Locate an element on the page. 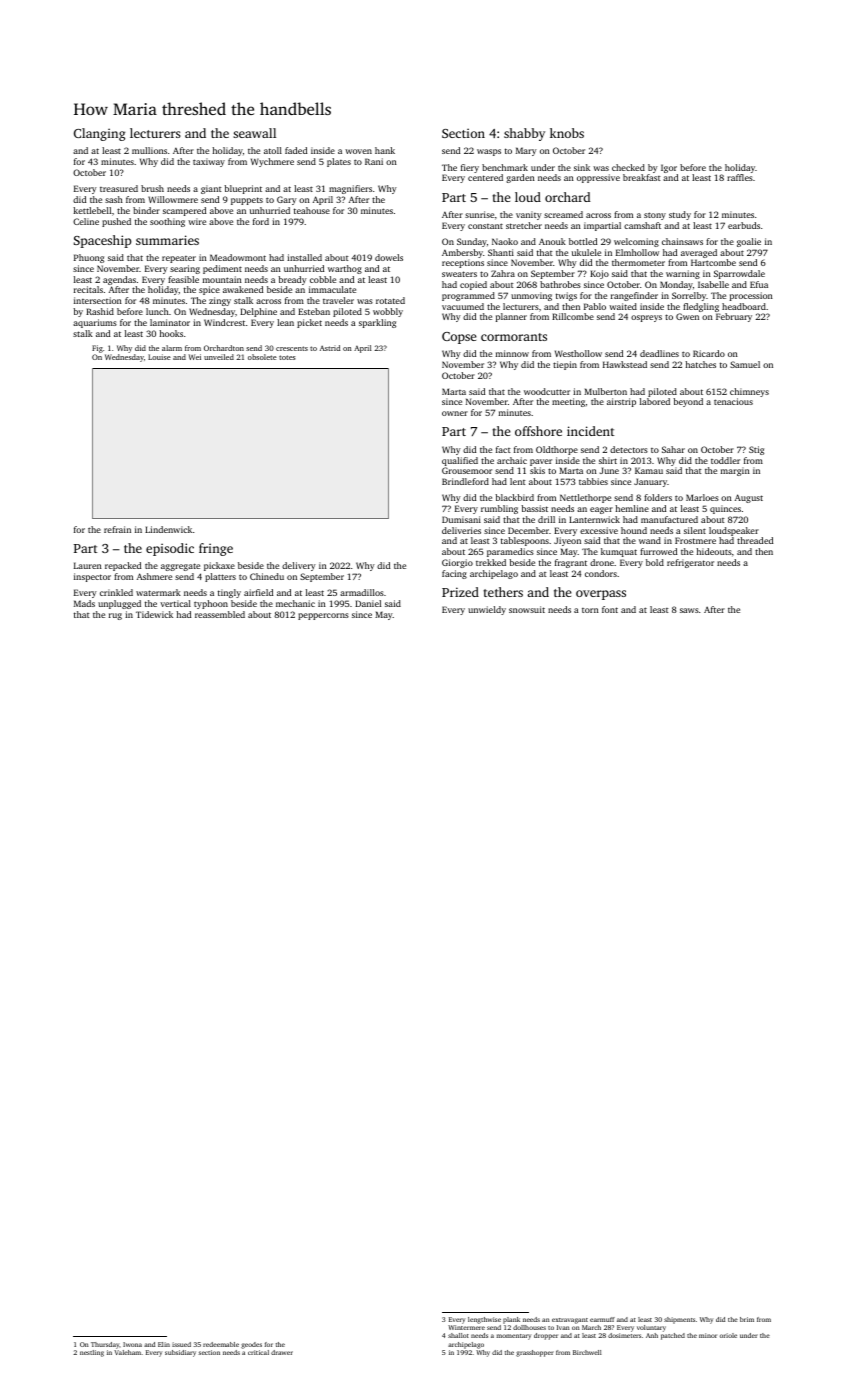 The width and height of the document is (849, 1400). drawer is located at coordinates (282, 1352).
